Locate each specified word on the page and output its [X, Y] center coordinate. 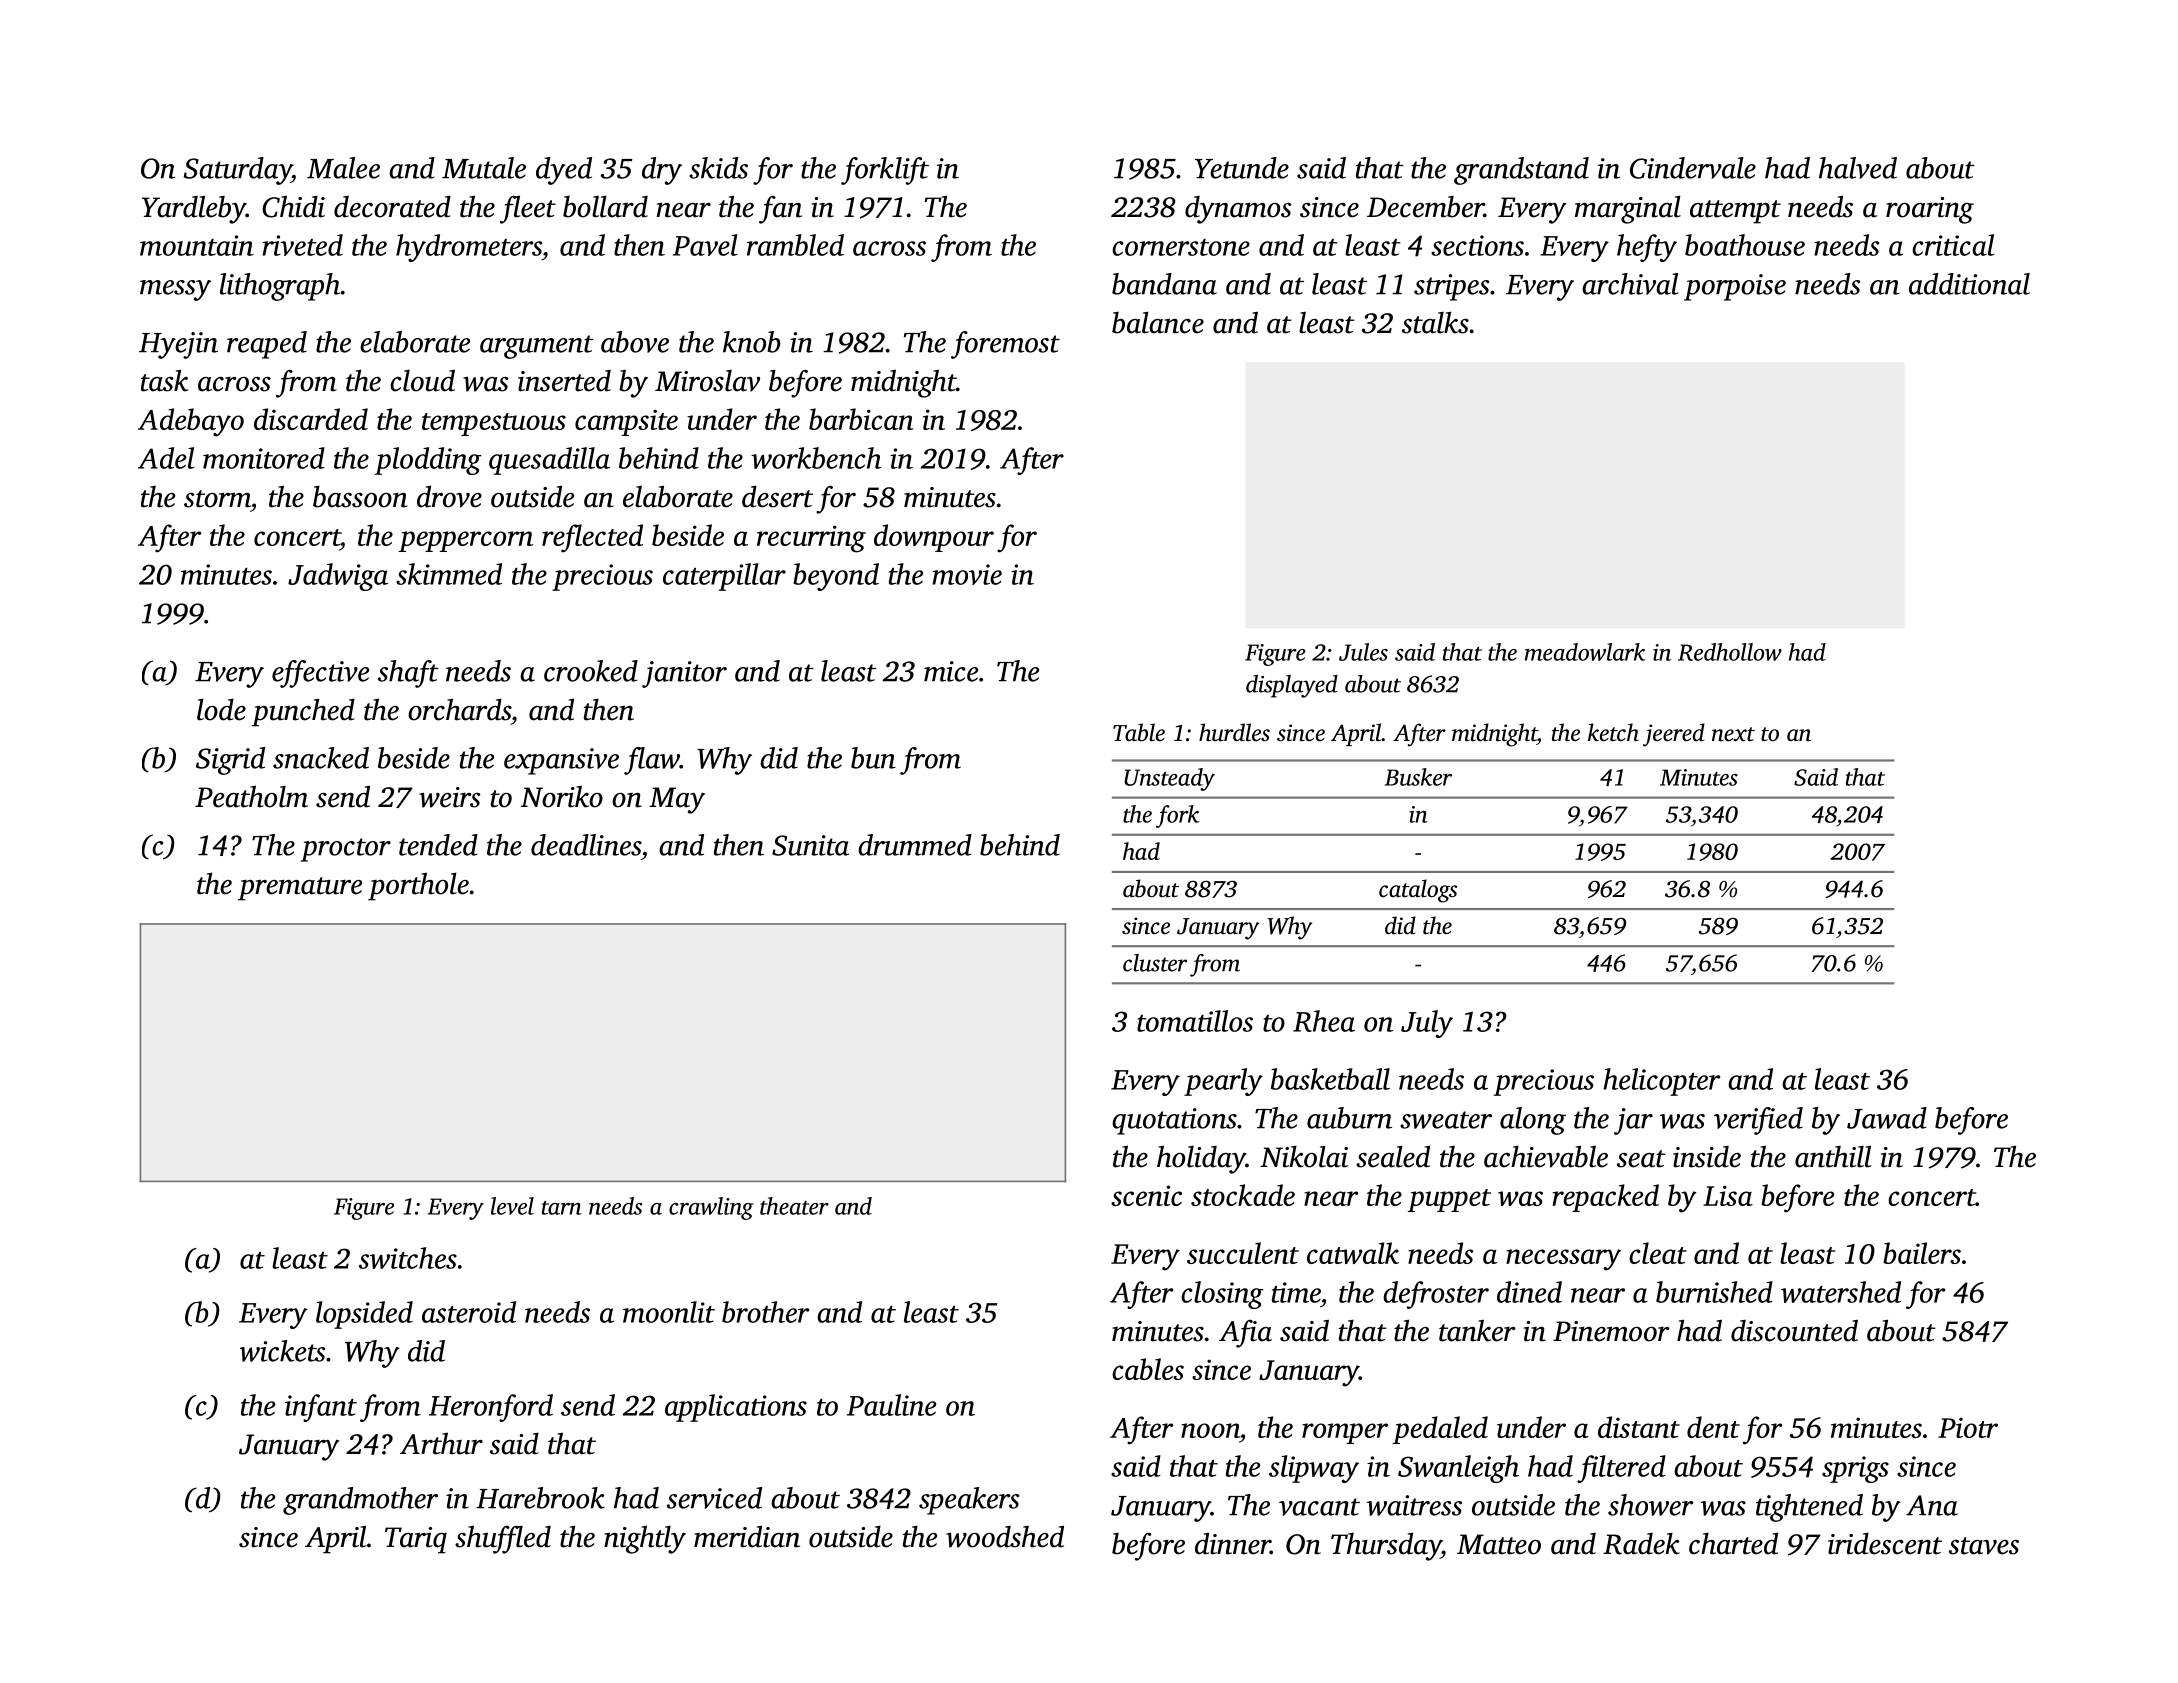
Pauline [891, 1405]
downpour [934, 538]
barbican [861, 419]
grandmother [360, 1501]
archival [1630, 284]
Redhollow [1730, 652]
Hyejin [178, 345]
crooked [591, 671]
